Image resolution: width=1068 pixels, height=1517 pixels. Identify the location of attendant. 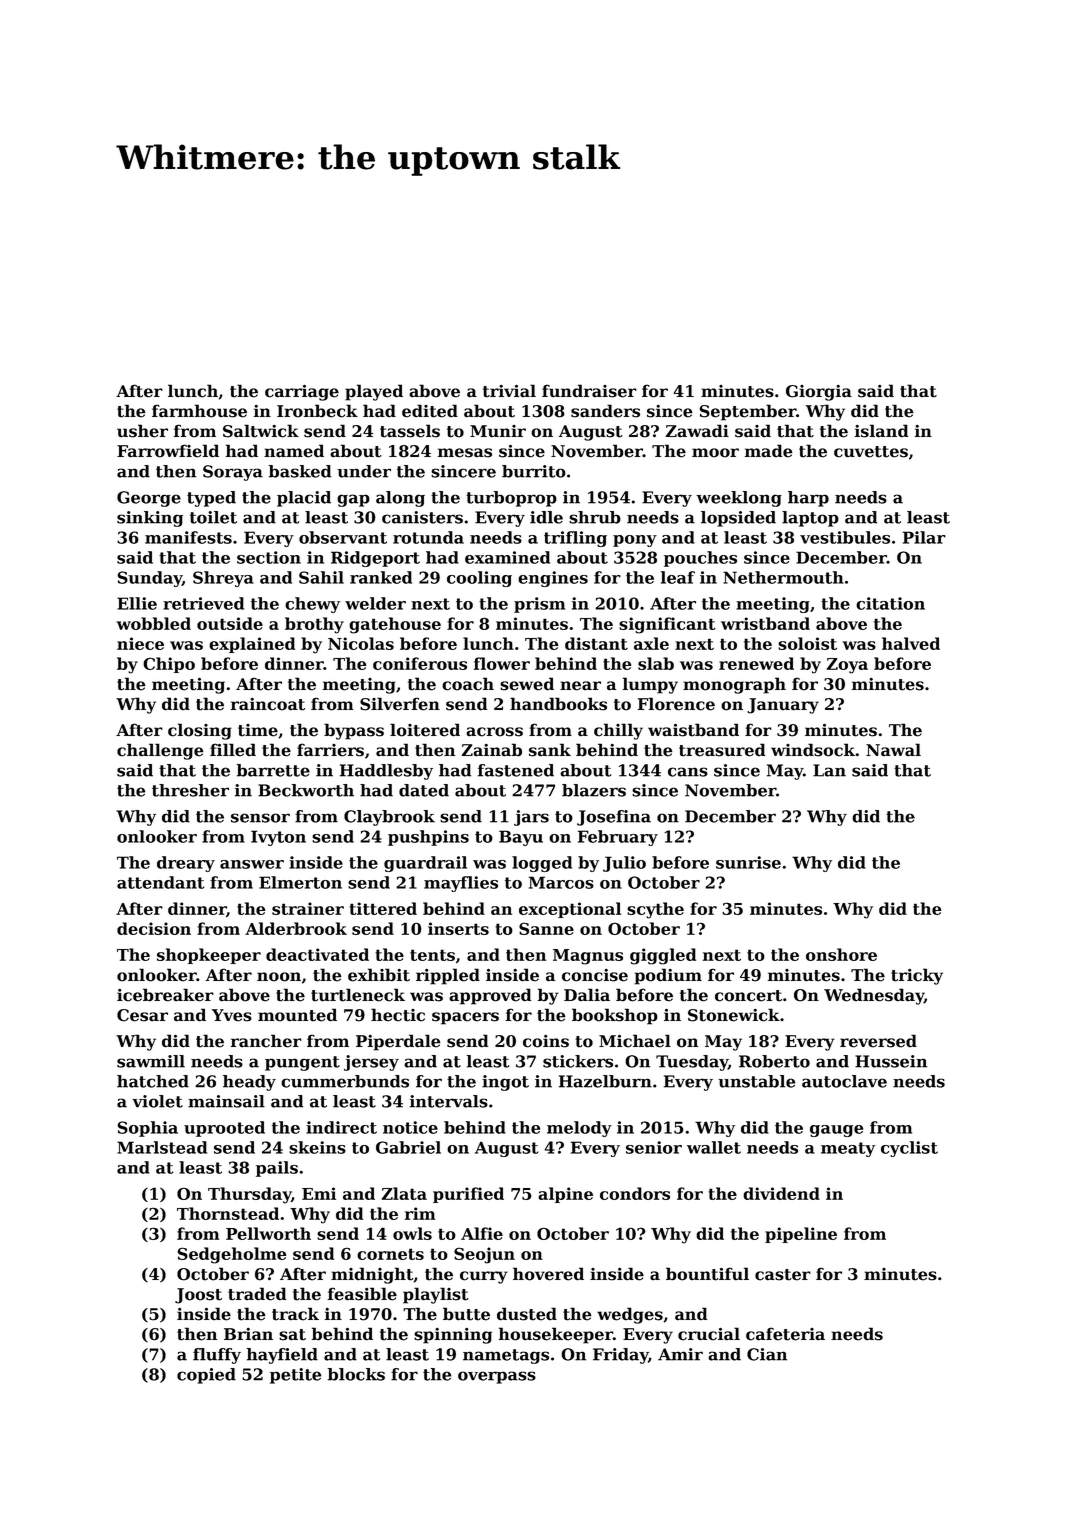
(160, 882).
